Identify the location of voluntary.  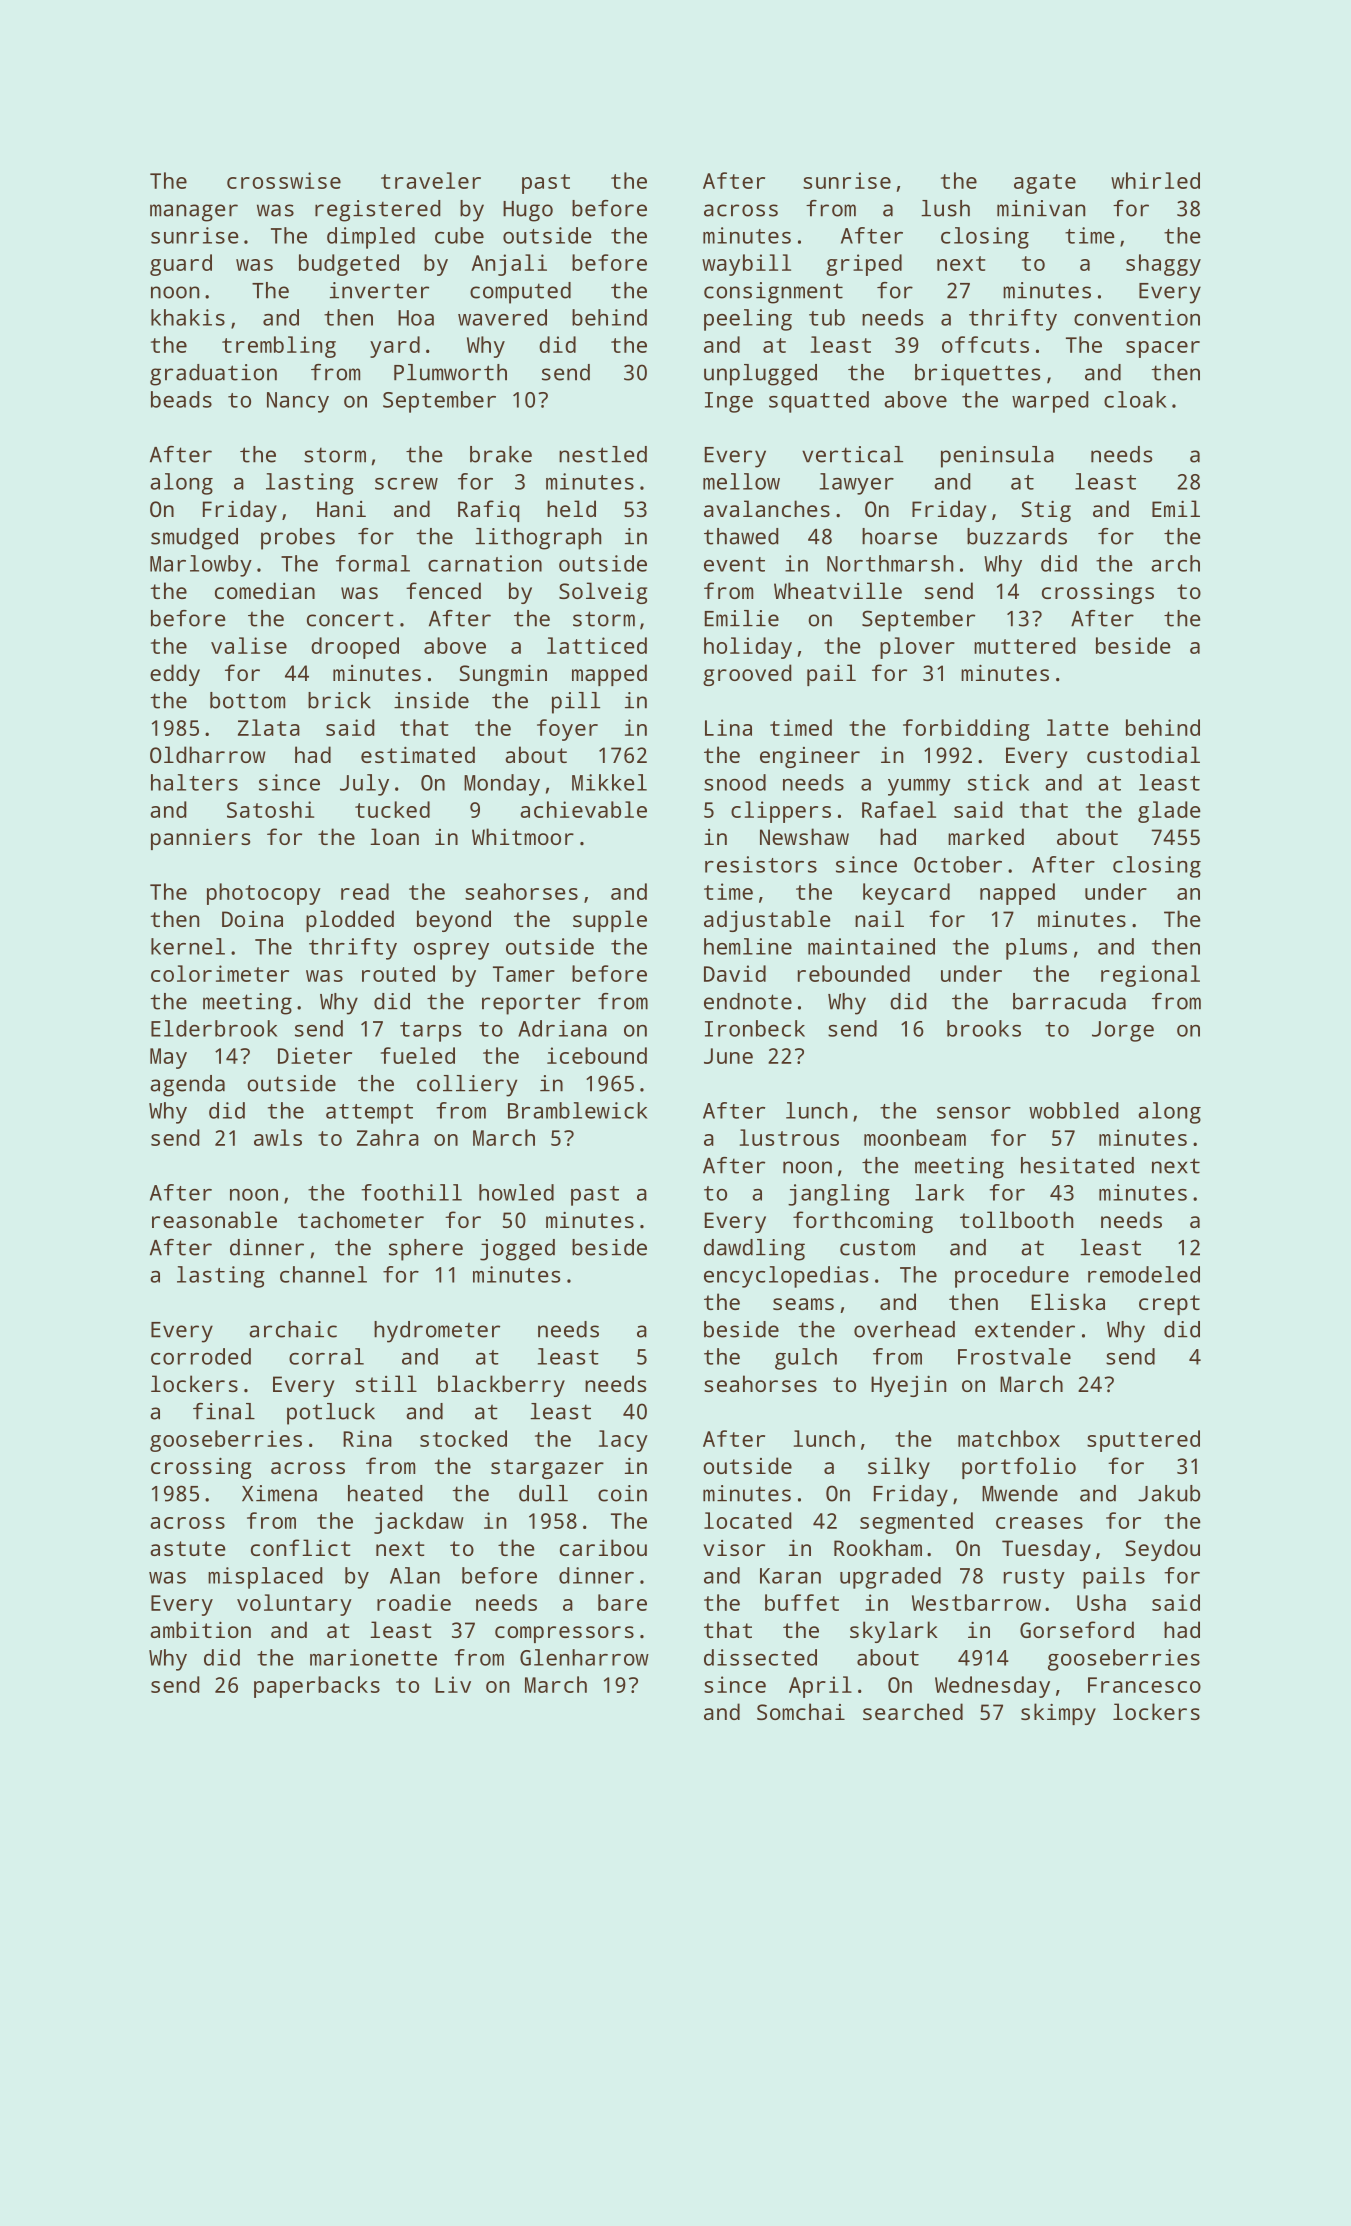
(294, 1605).
